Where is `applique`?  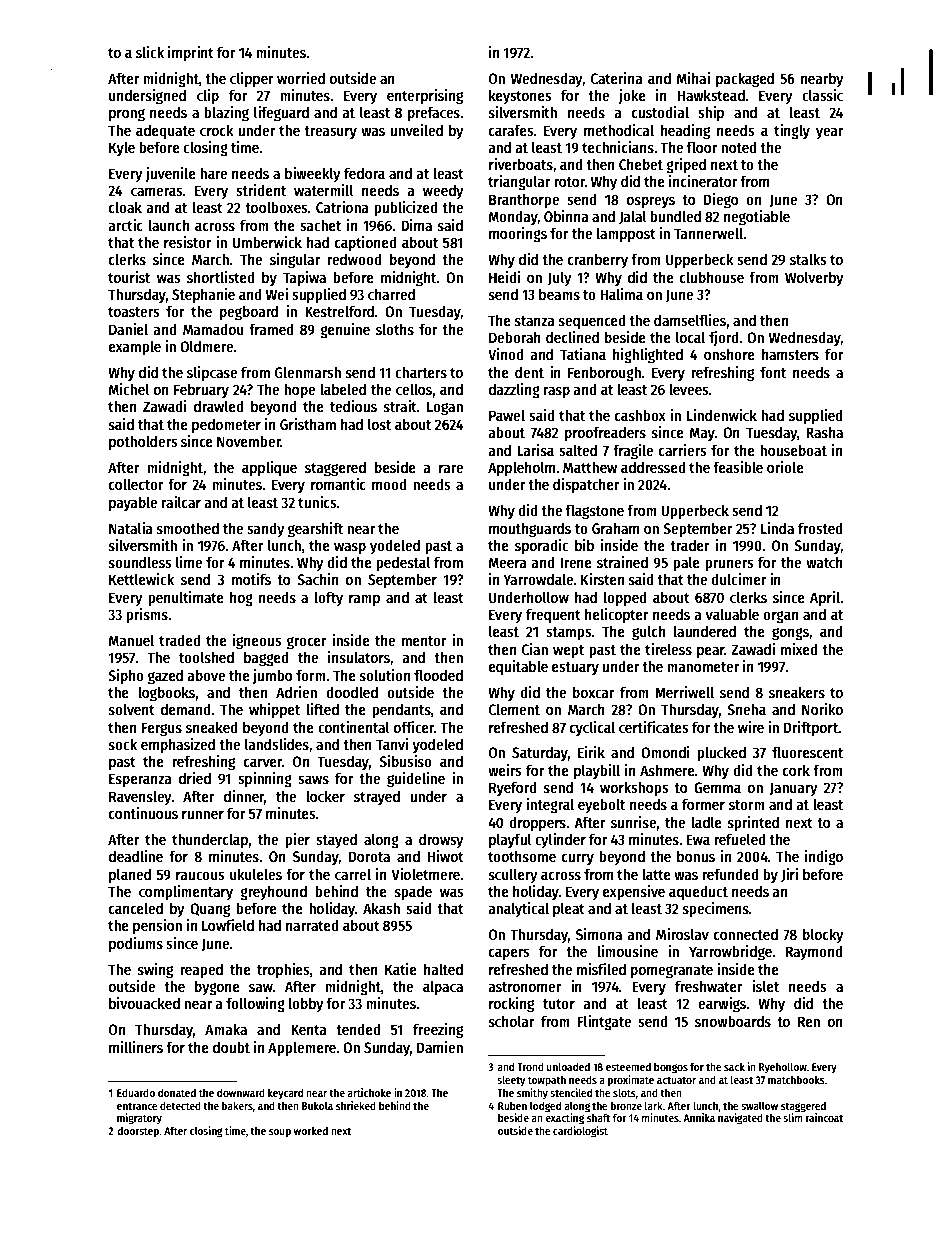
applique is located at coordinates (269, 468).
